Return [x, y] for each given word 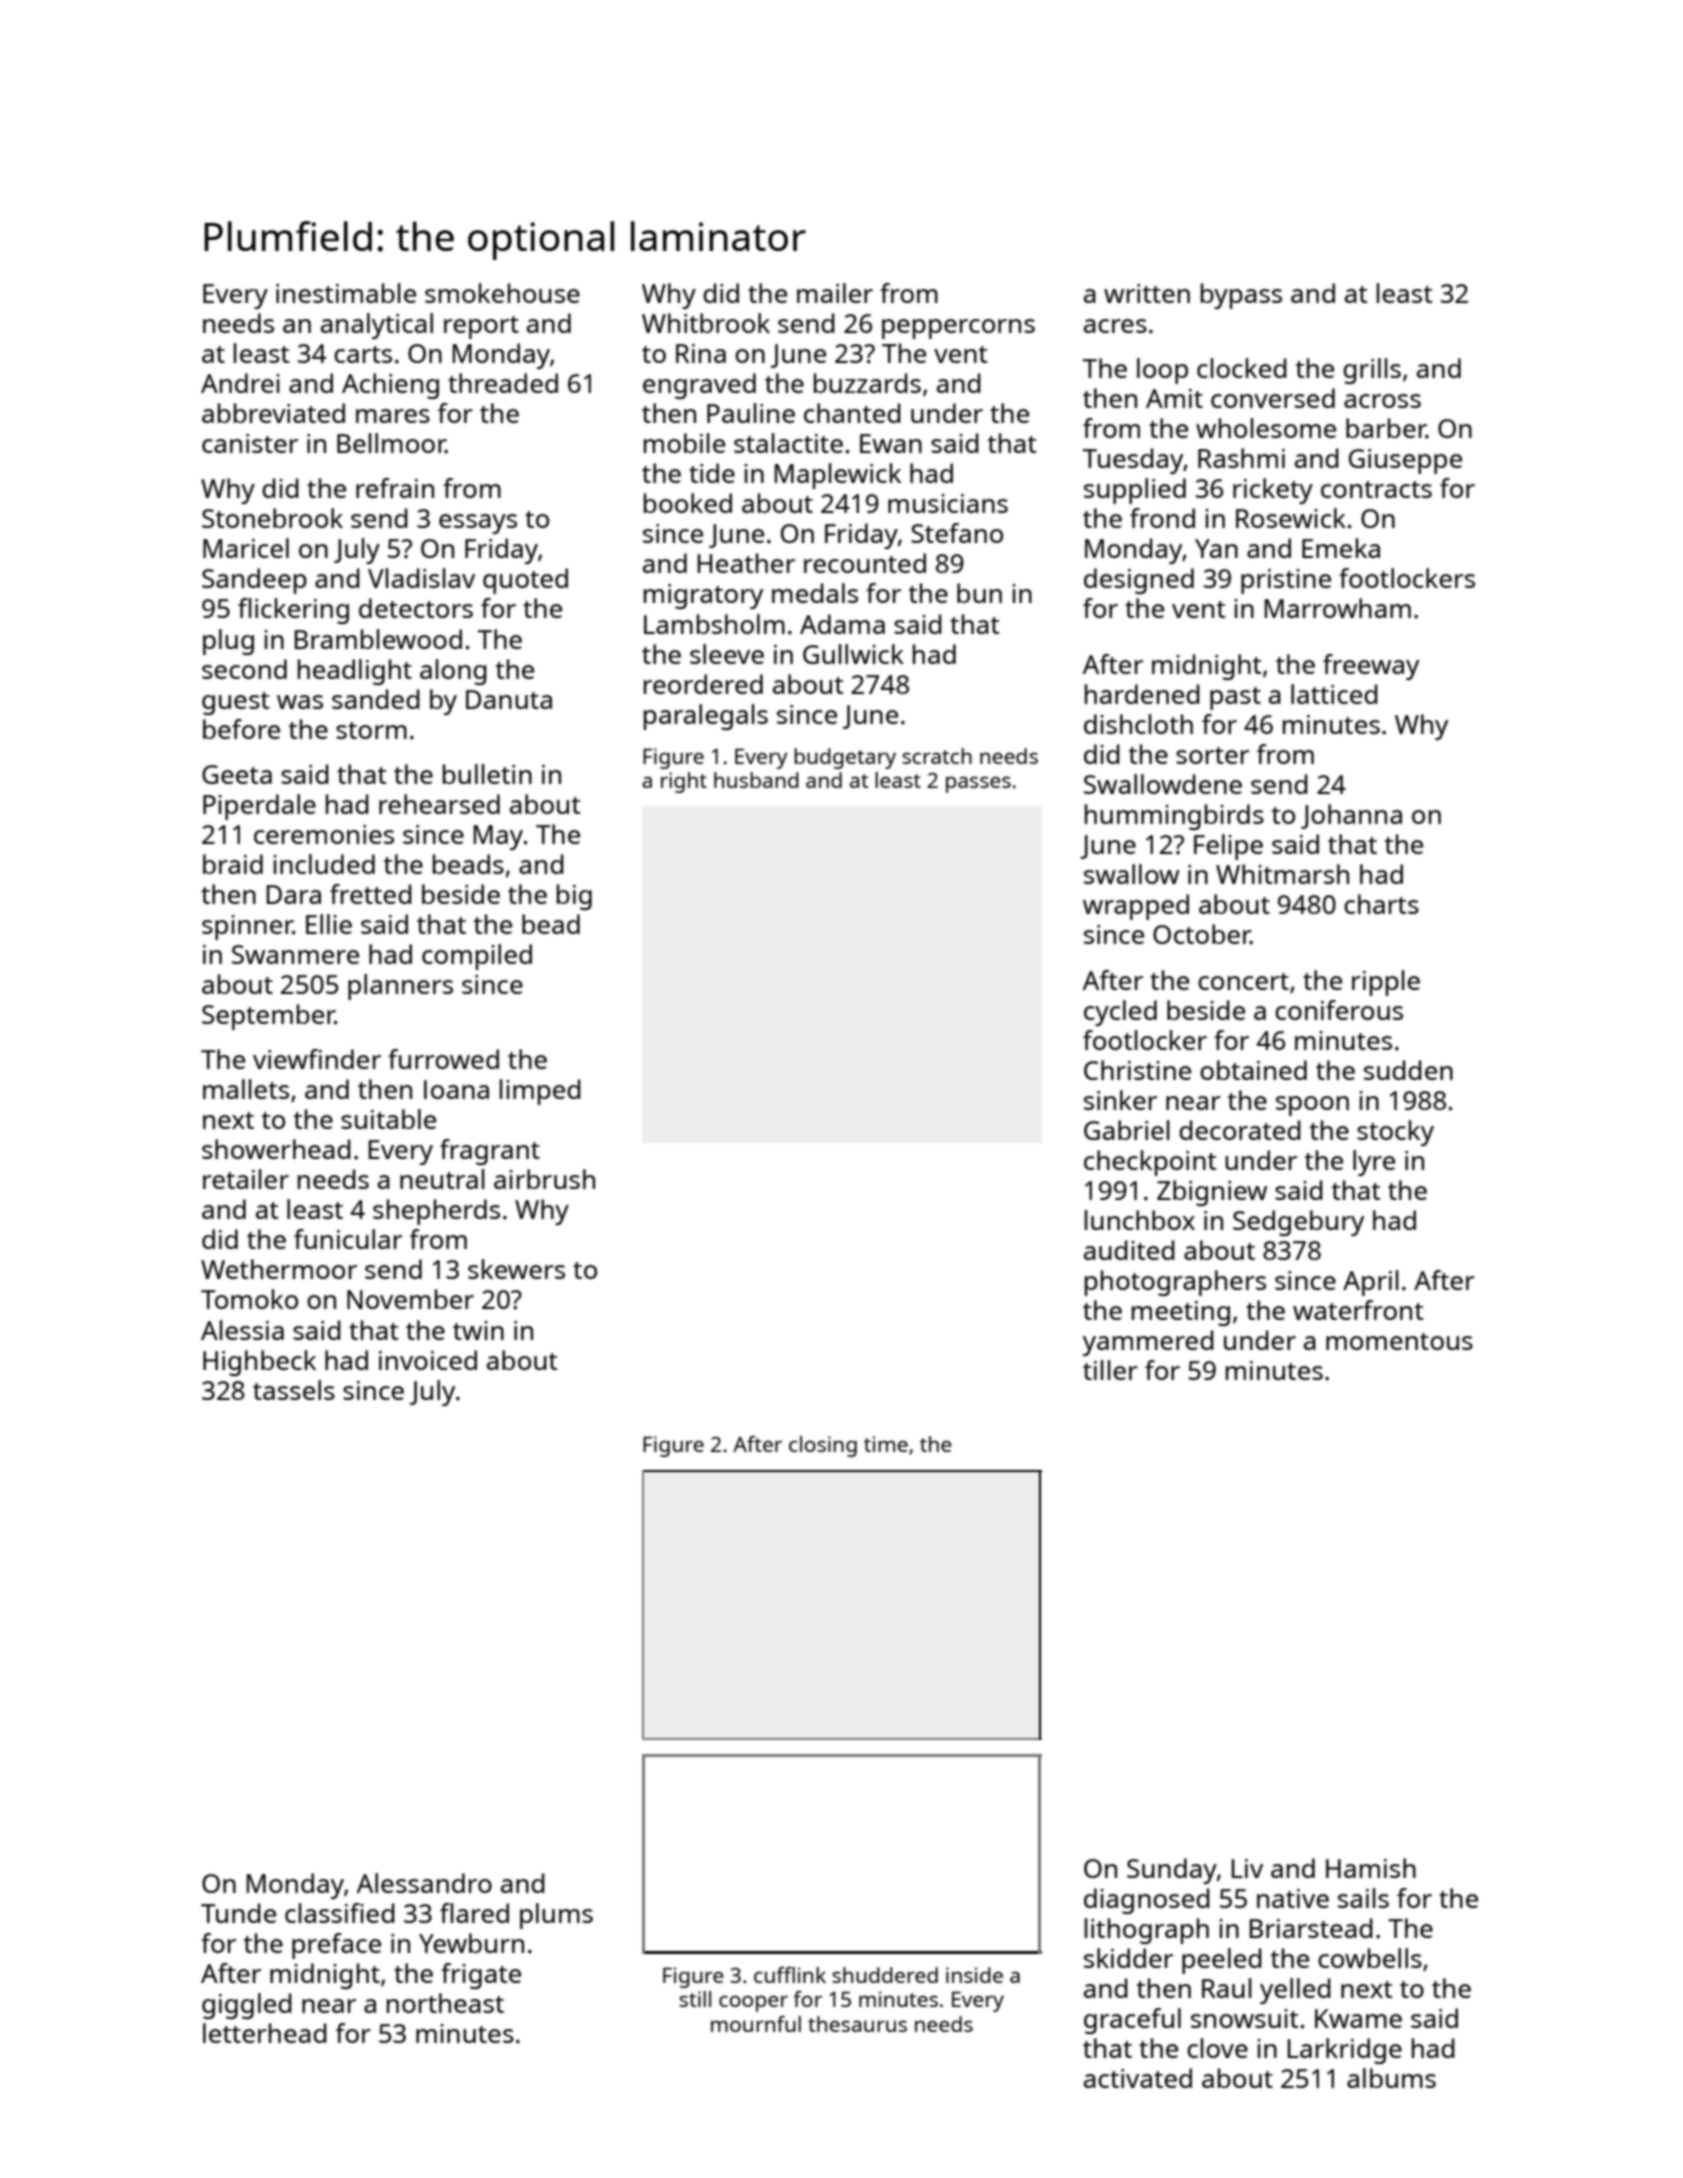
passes [978, 784]
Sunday [1172, 1871]
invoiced [428, 1360]
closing [823, 1446]
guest [236, 703]
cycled [1120, 1013]
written [1147, 293]
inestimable [346, 293]
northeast [445, 2003]
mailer [835, 293]
